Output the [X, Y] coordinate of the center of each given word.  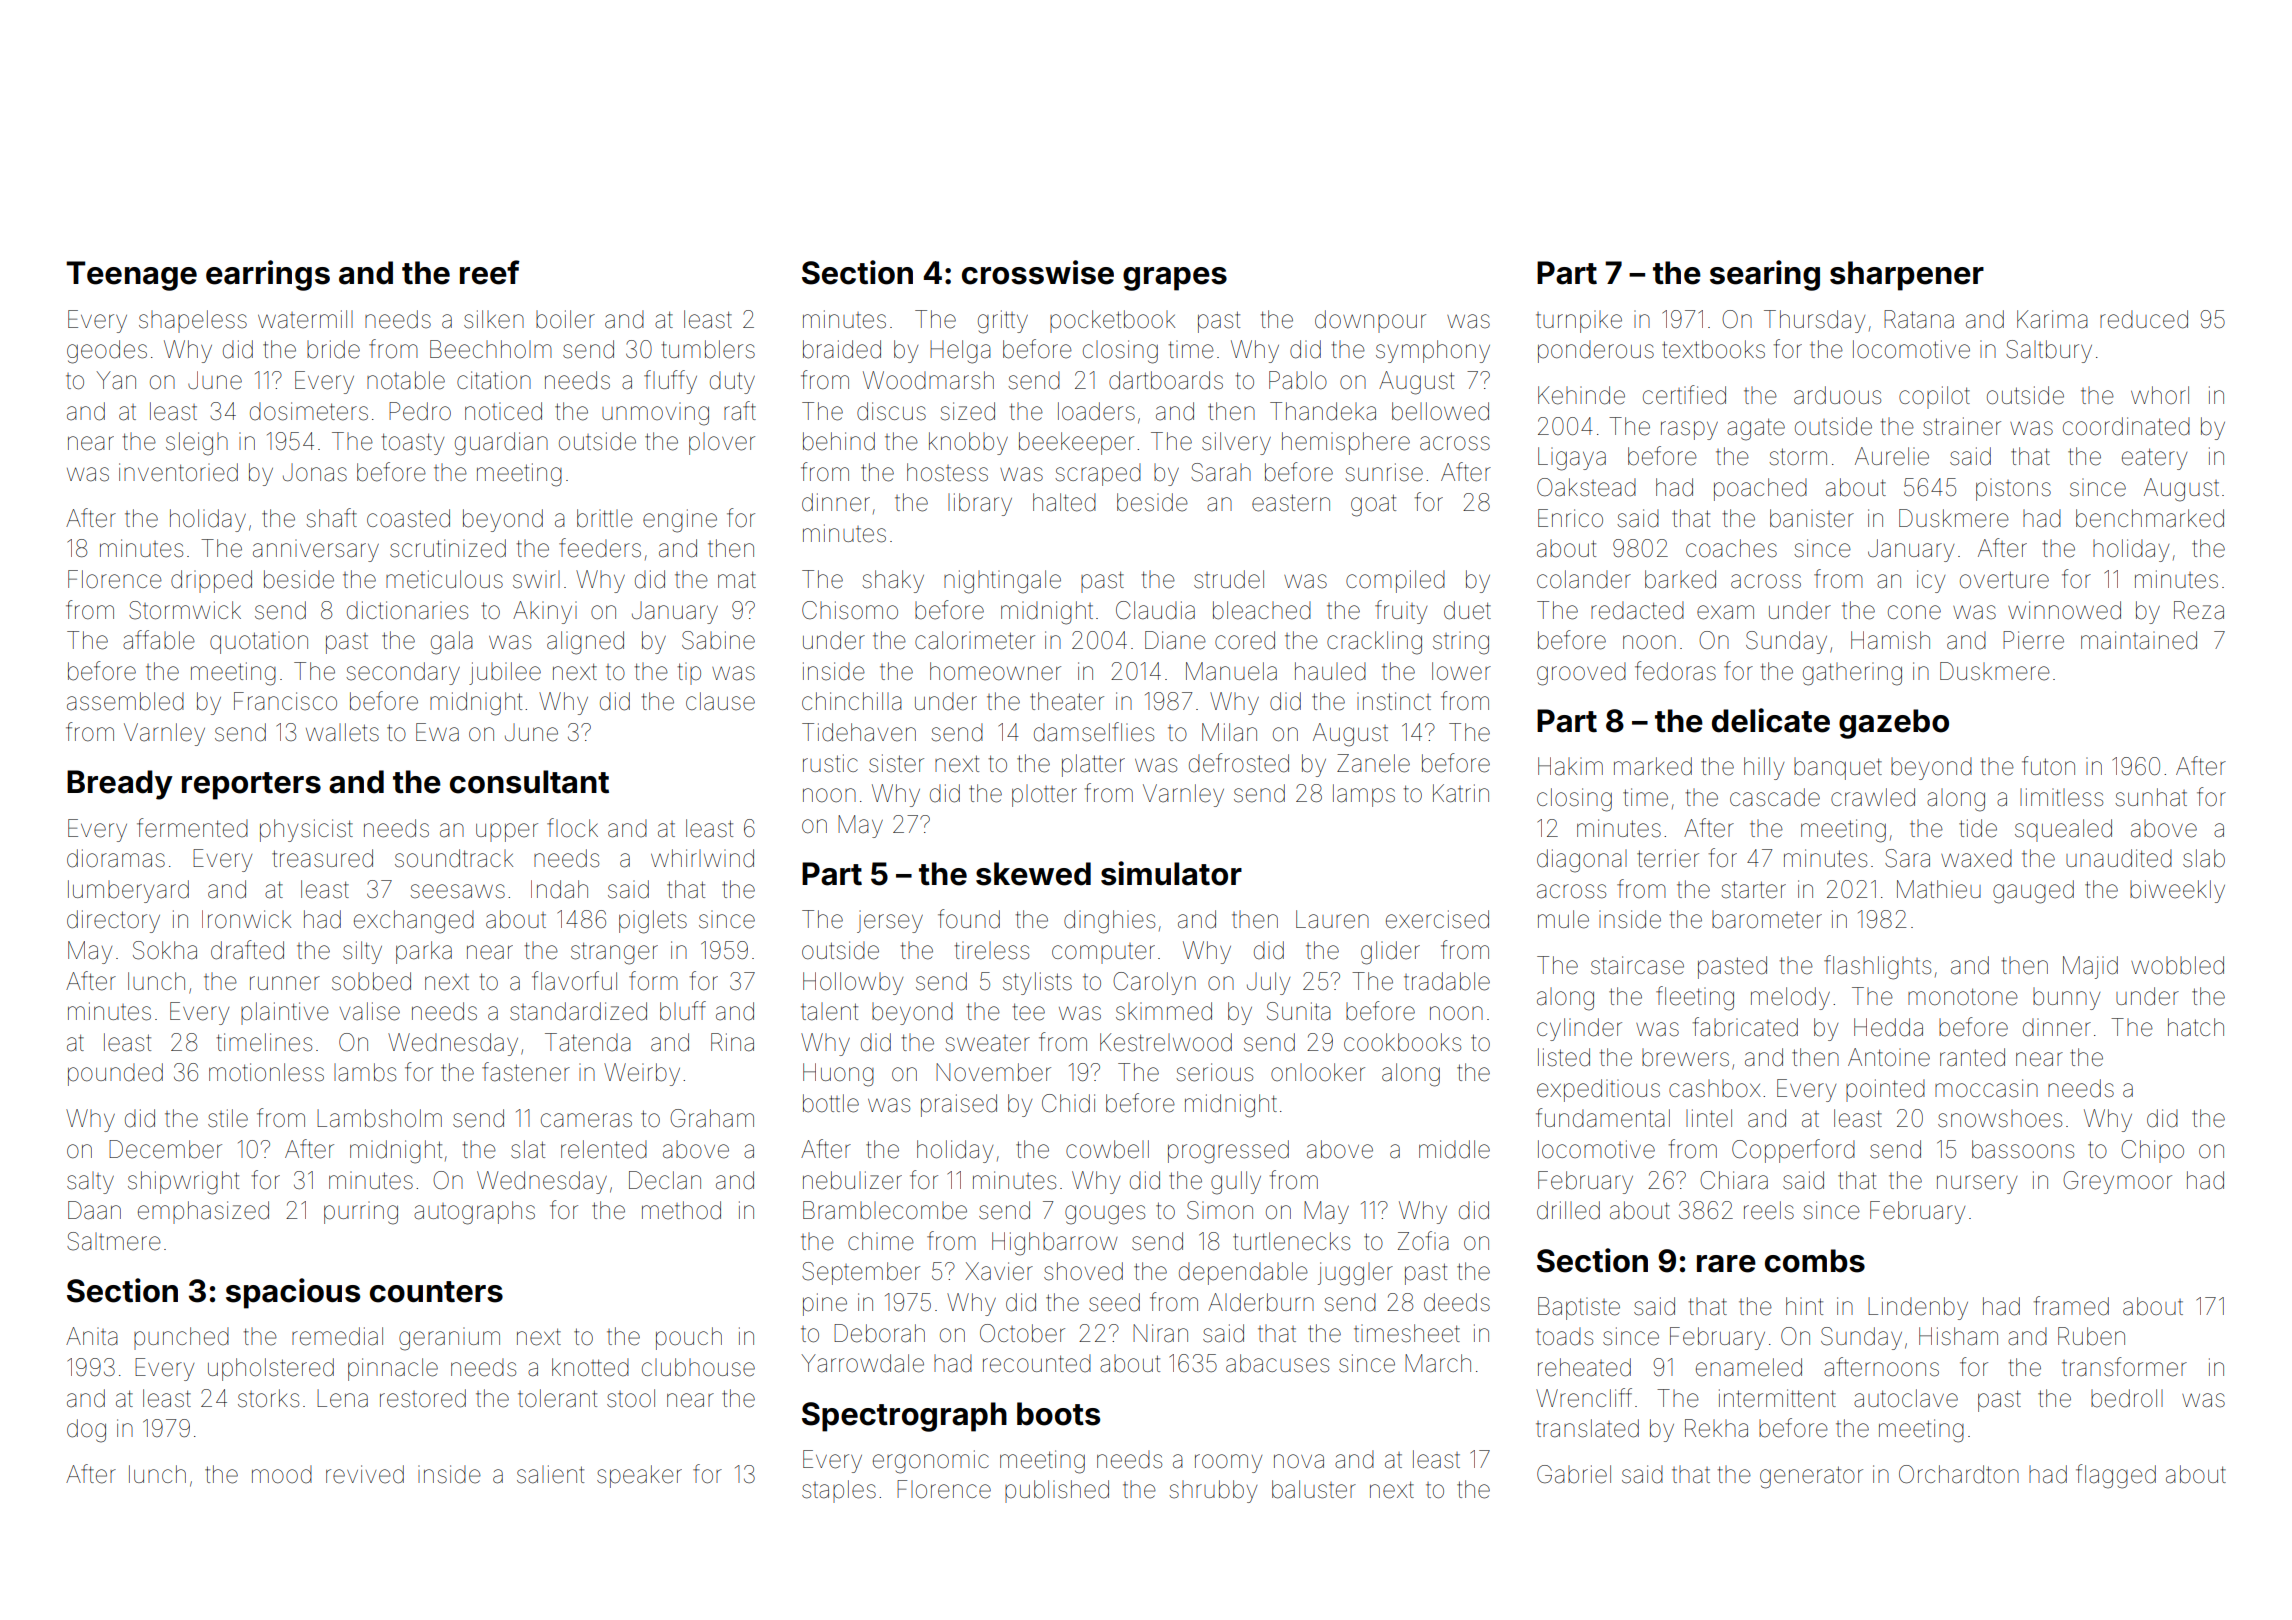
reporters [251, 786]
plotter [1044, 795]
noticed [503, 411]
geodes [107, 352]
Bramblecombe [885, 1210]
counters [436, 1292]
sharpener [1907, 276]
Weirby [642, 1074]
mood [282, 1474]
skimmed [1164, 1011]
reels [1769, 1210]
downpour [1370, 321]
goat [1373, 505]
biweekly [2177, 891]
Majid [2090, 967]
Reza [2199, 610]
